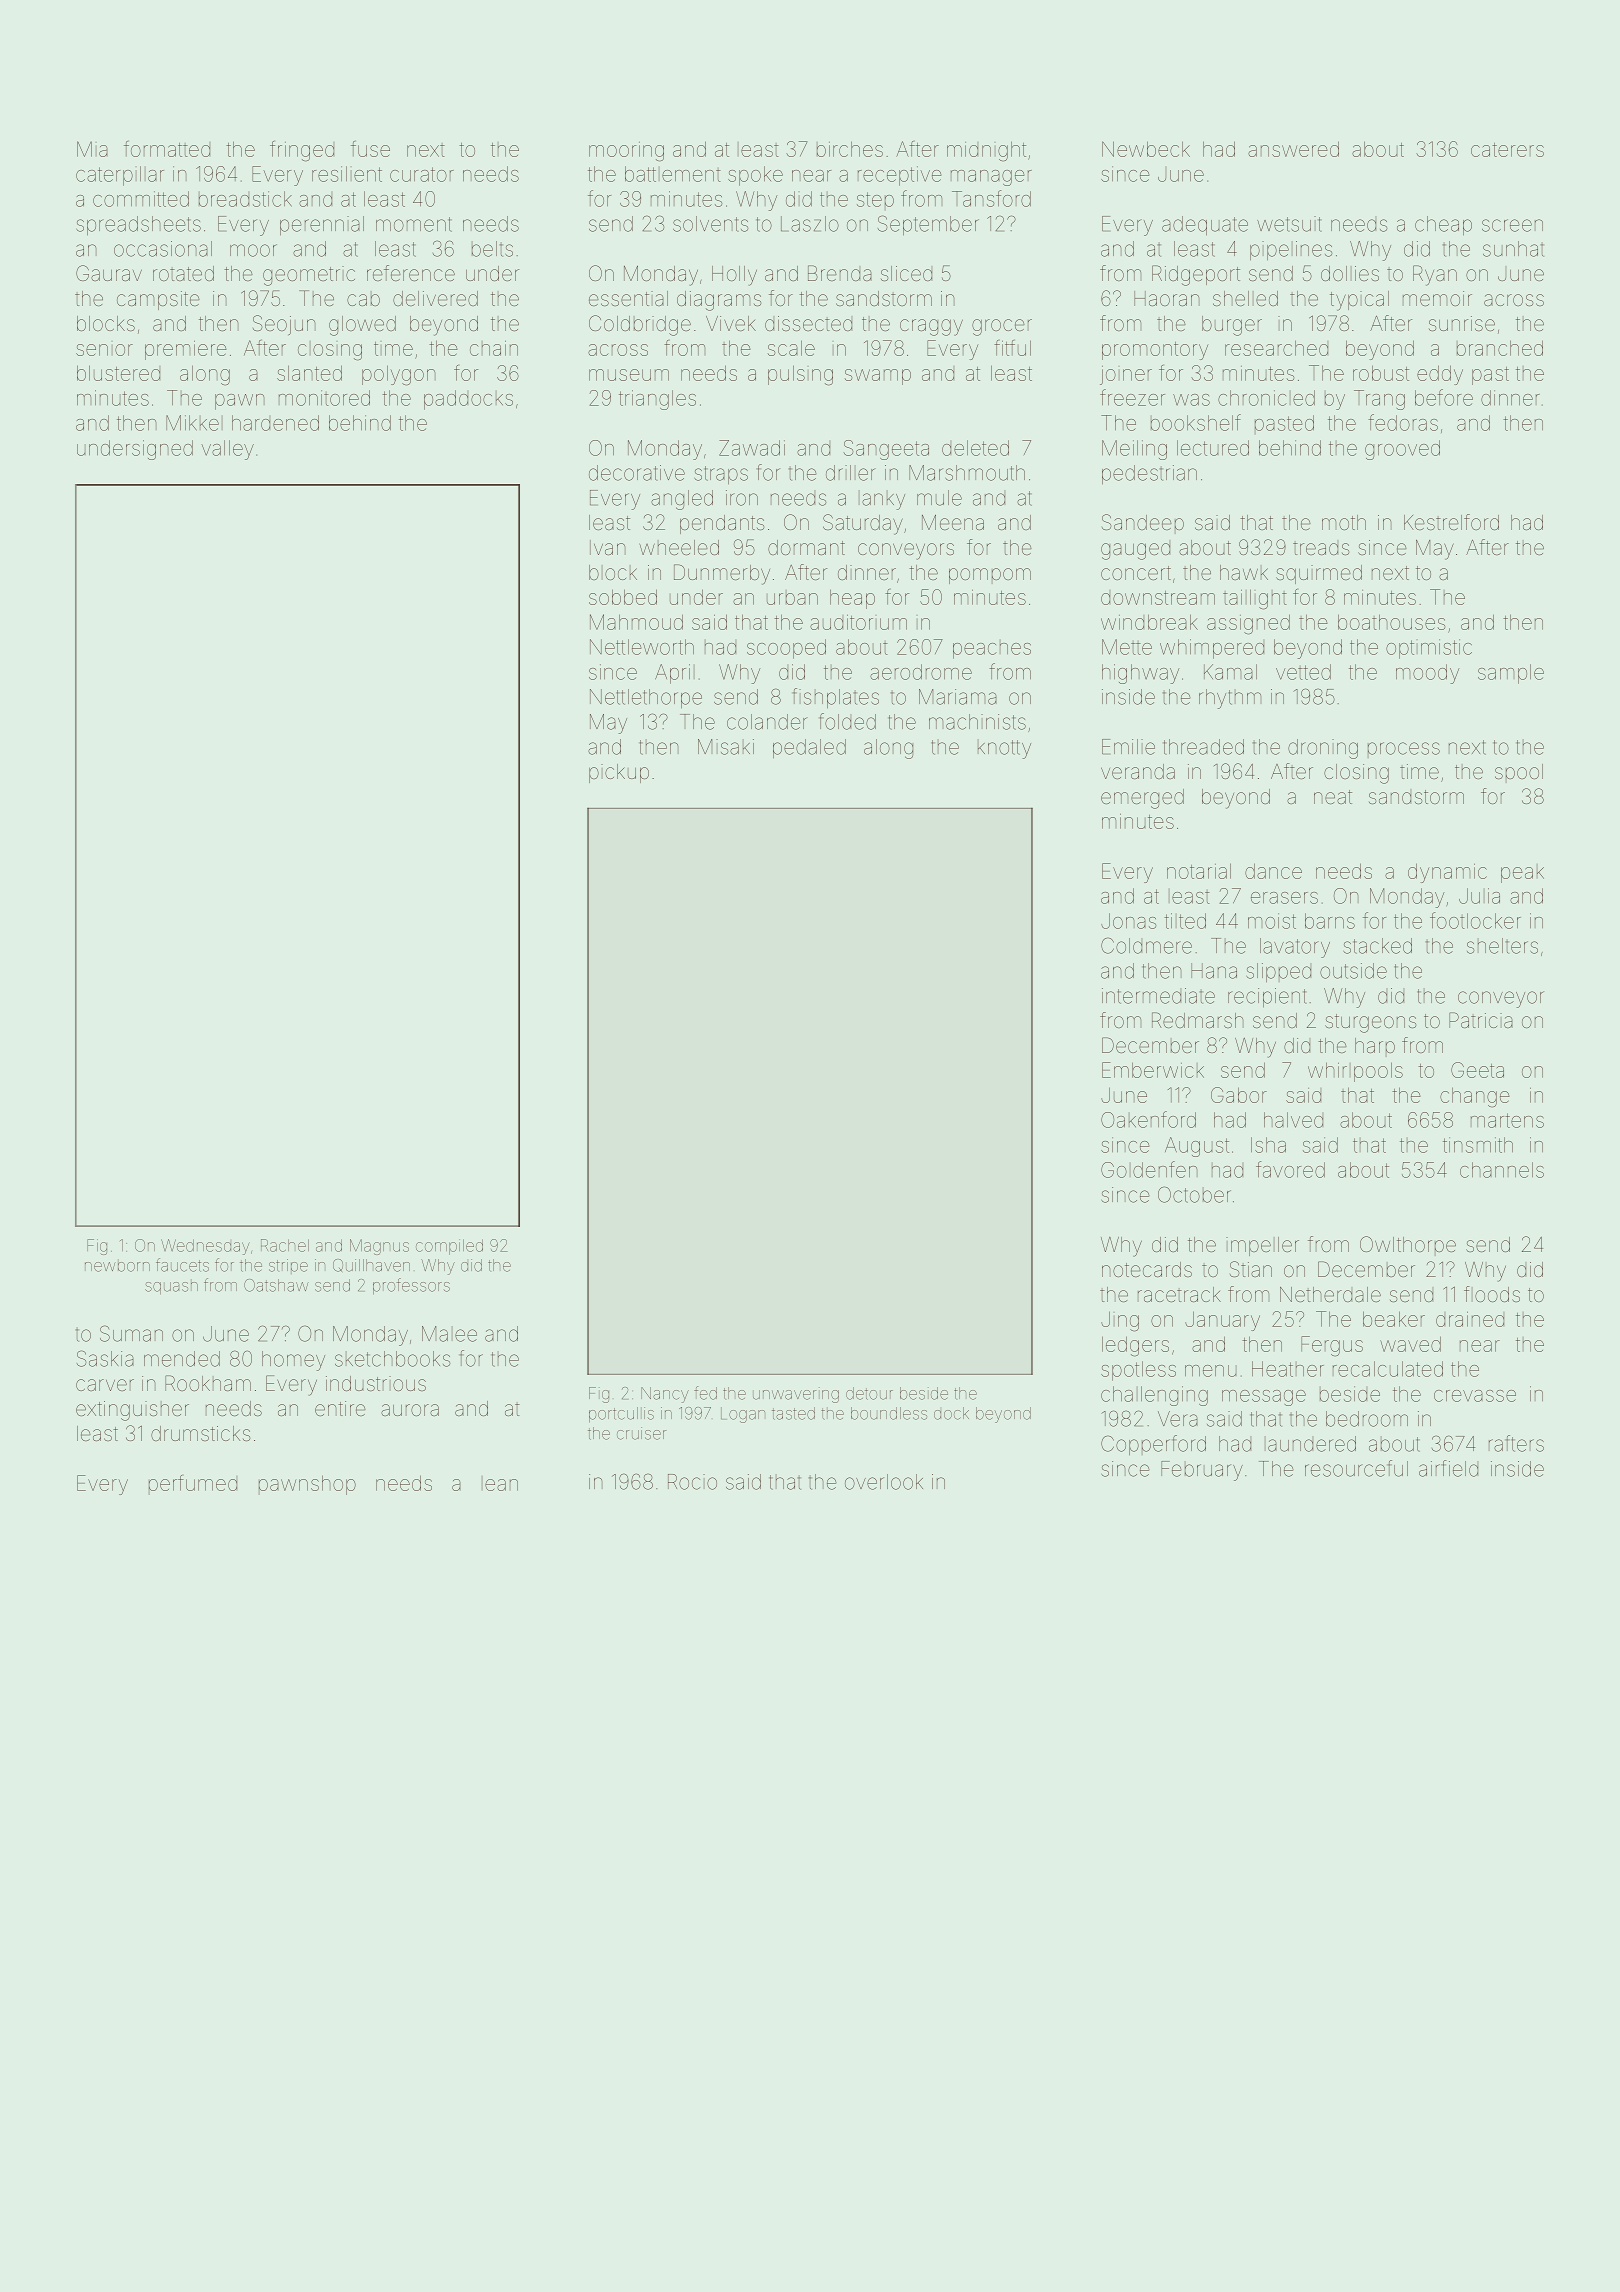 The image size is (1620, 2292). I want to click on intermediate, so click(1158, 996).
